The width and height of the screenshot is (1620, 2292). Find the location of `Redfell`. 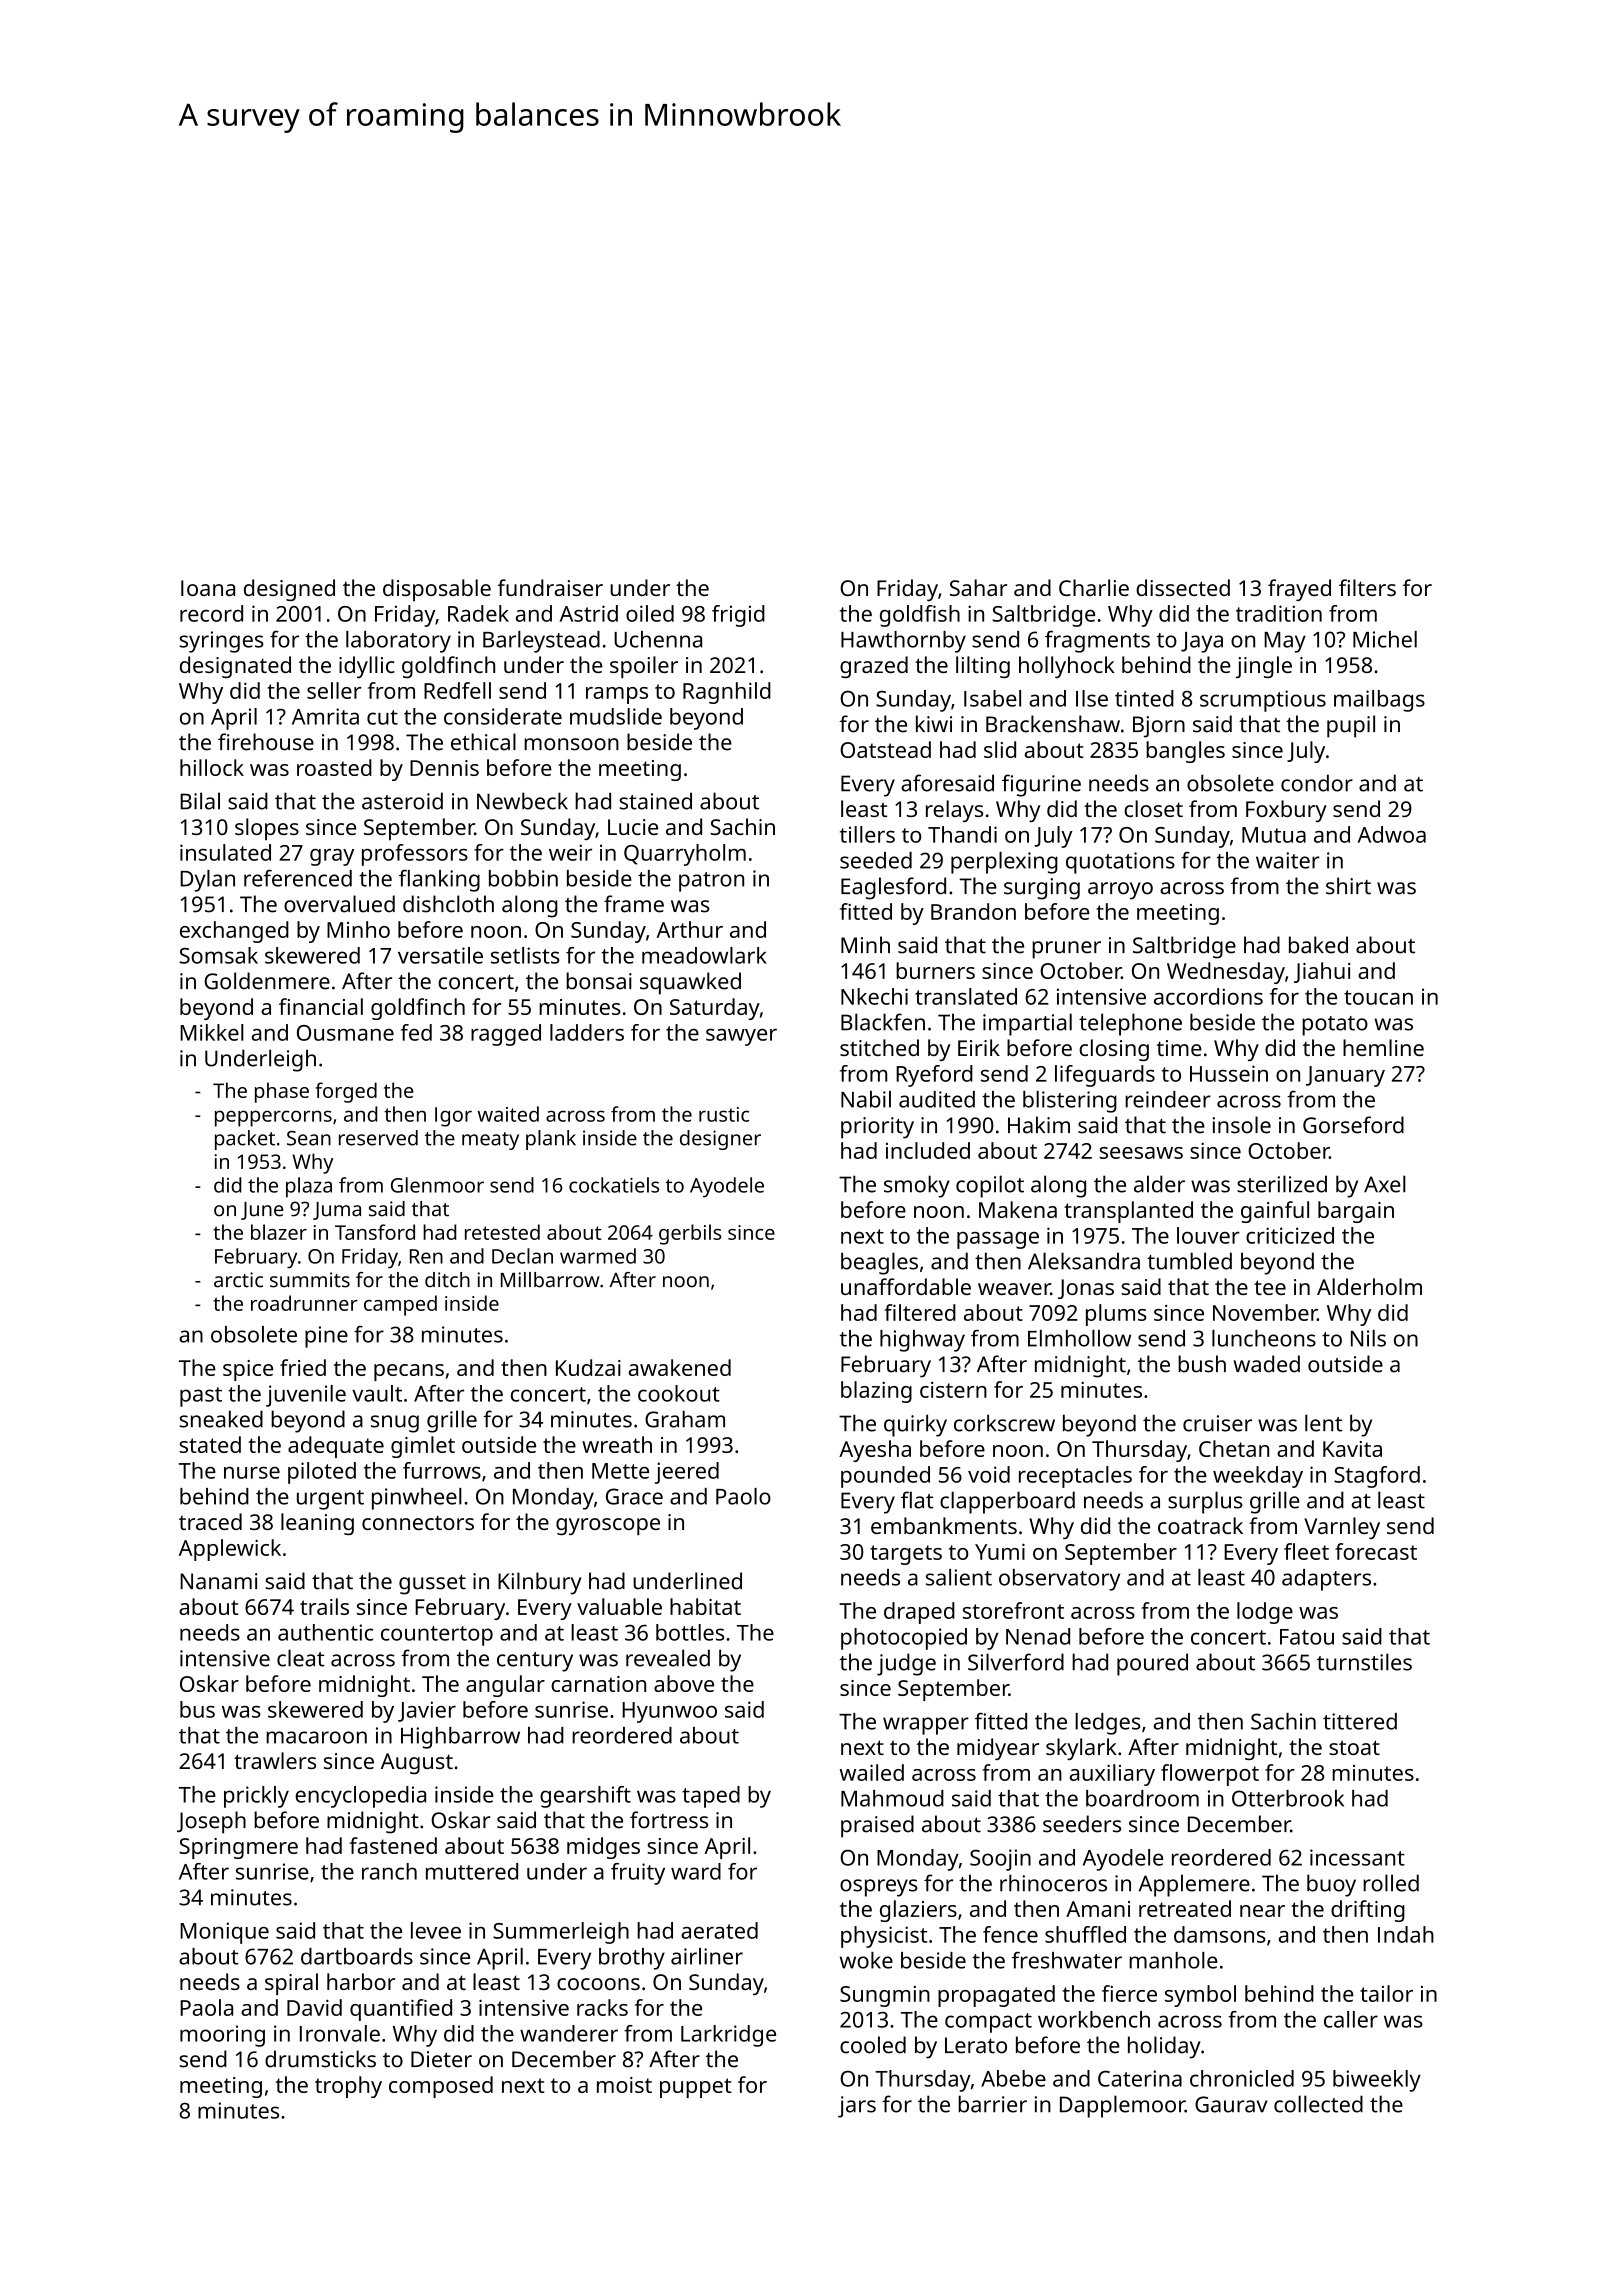

Redfell is located at coordinates (457, 690).
